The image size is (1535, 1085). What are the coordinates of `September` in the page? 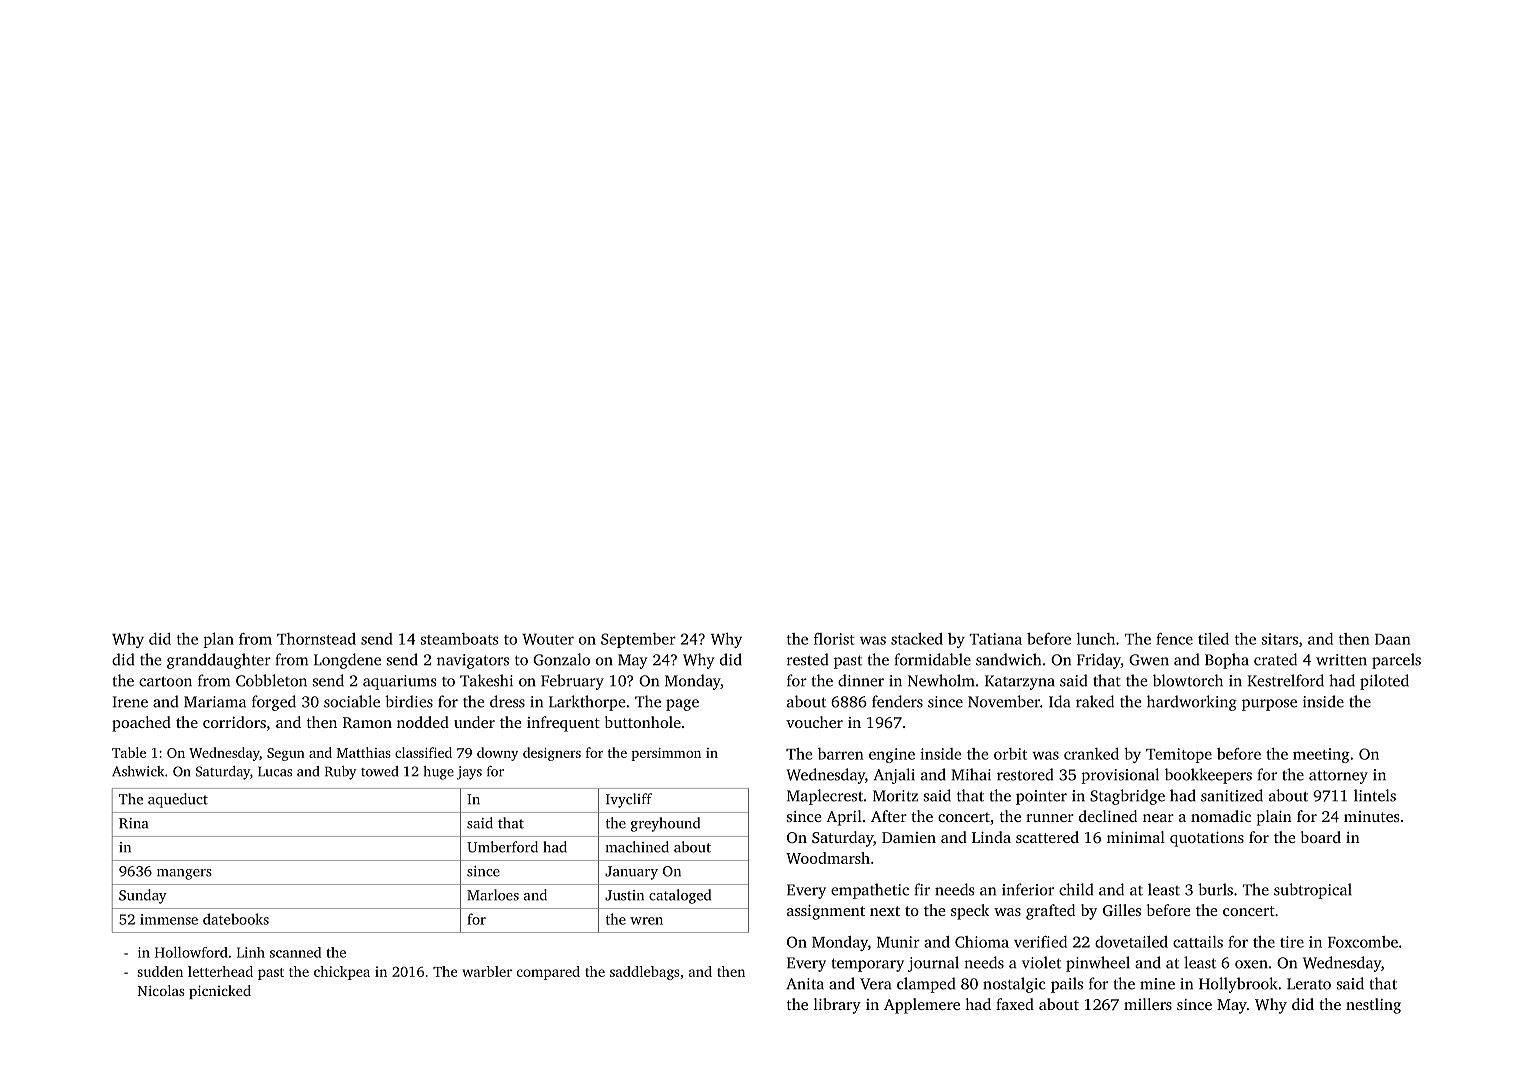 It's located at (638, 640).
